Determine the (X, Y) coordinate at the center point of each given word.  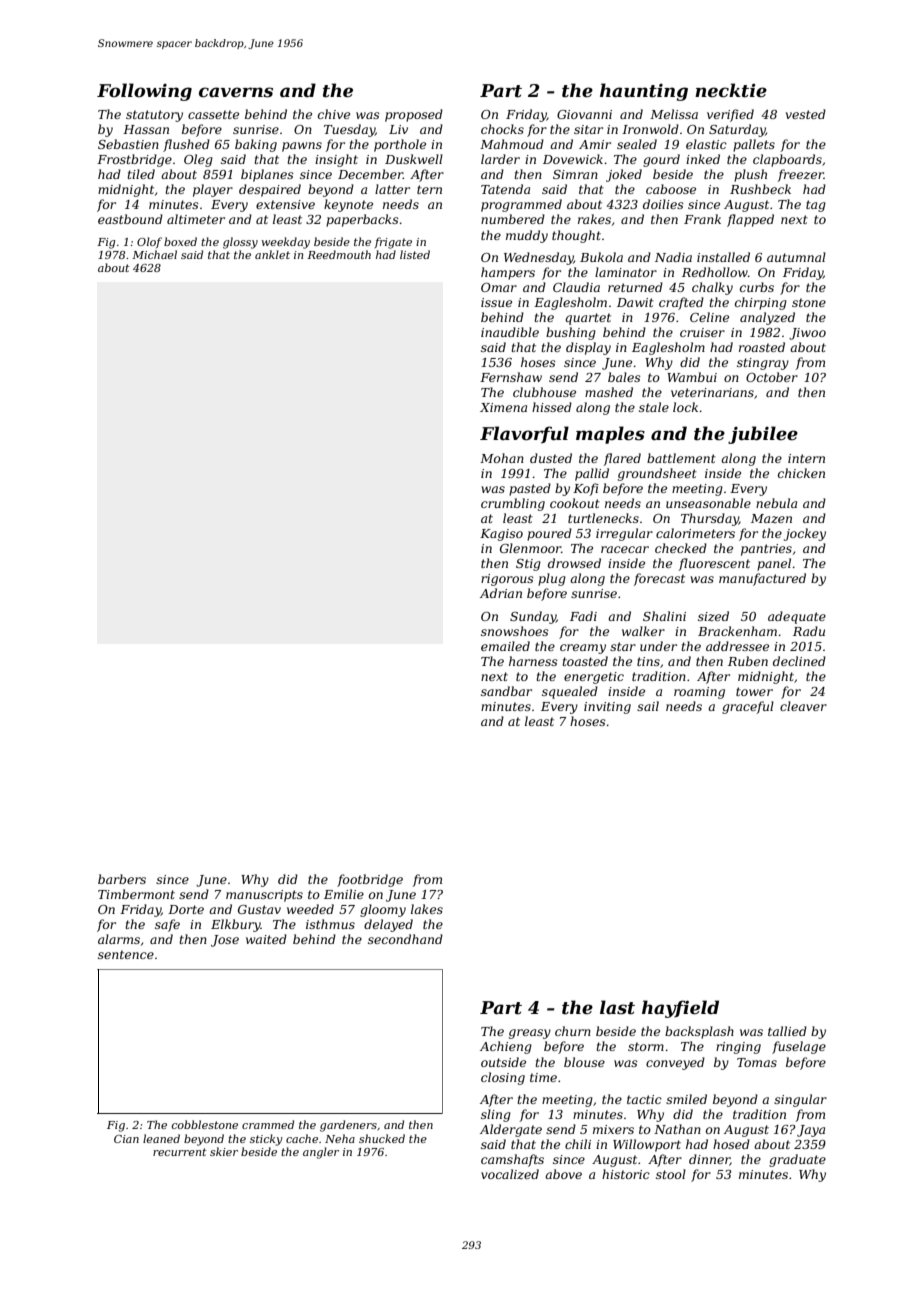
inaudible (510, 332)
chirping (761, 303)
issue (496, 302)
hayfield (680, 1009)
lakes (427, 909)
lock (685, 407)
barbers (122, 879)
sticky (266, 1140)
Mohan (502, 458)
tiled (141, 174)
